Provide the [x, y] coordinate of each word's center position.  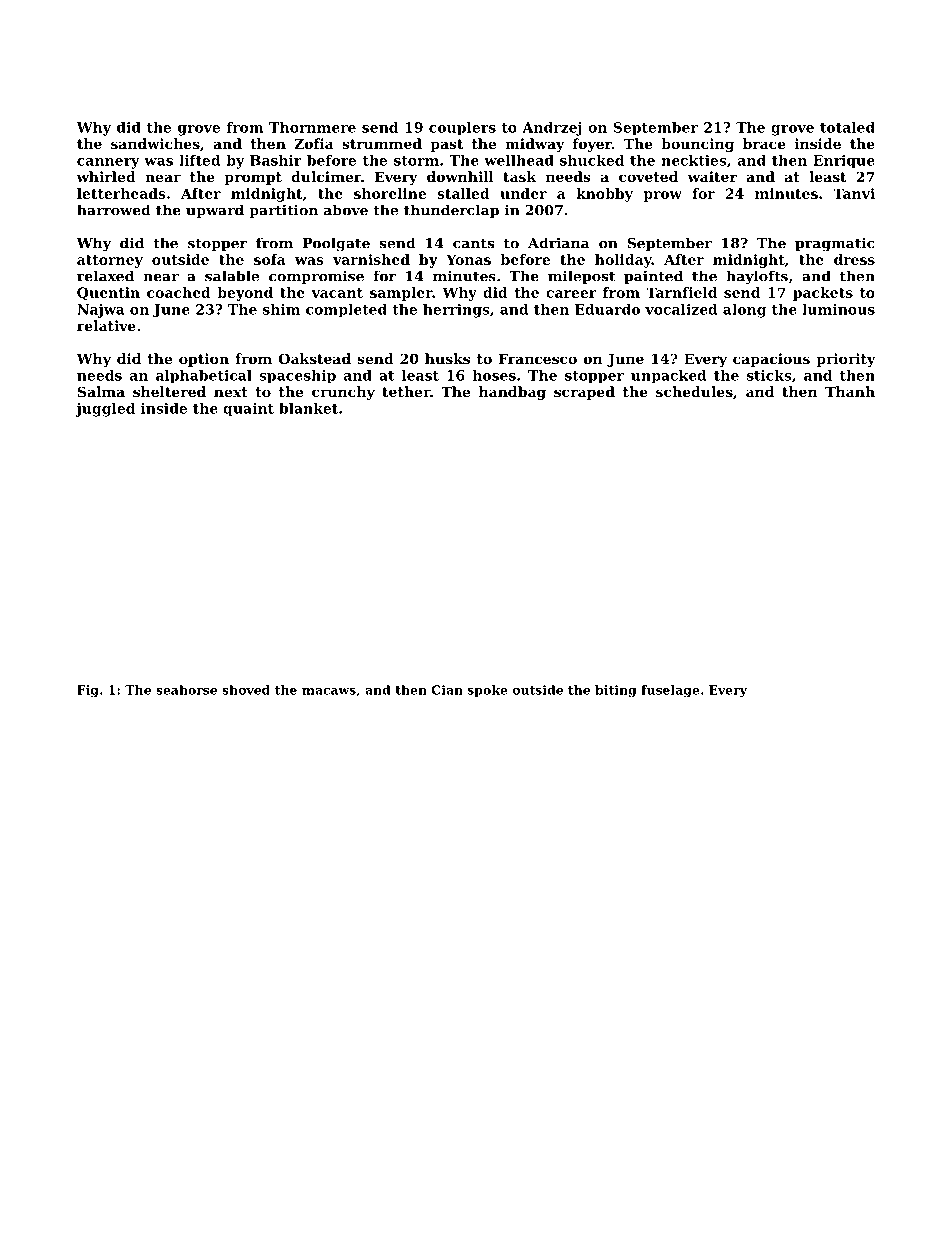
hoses [494, 375]
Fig [88, 691]
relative [106, 325]
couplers [462, 129]
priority [846, 360]
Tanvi [854, 193]
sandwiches [155, 143]
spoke [487, 691]
